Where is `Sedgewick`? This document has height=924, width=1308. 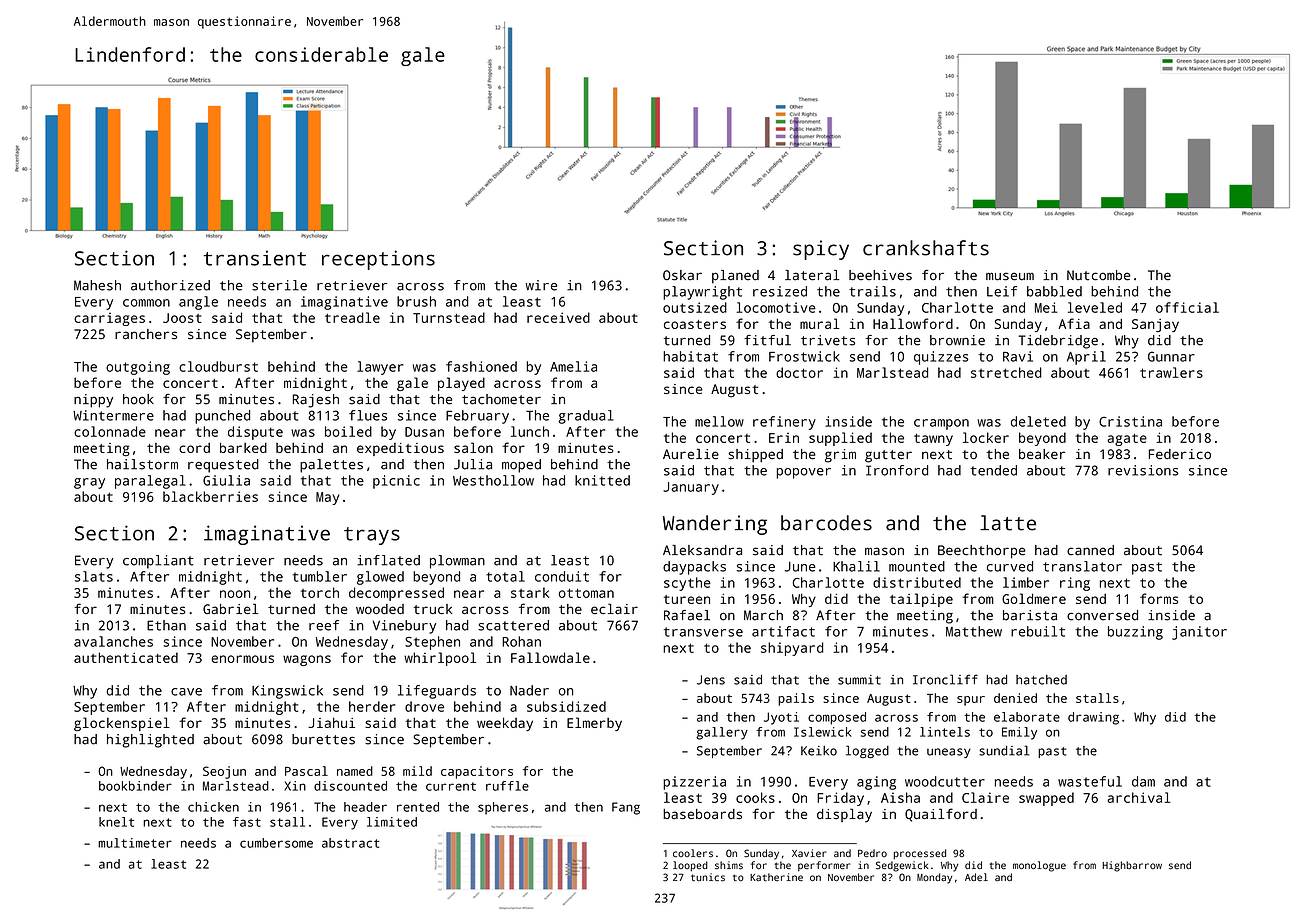 Sedgewick is located at coordinates (902, 866).
